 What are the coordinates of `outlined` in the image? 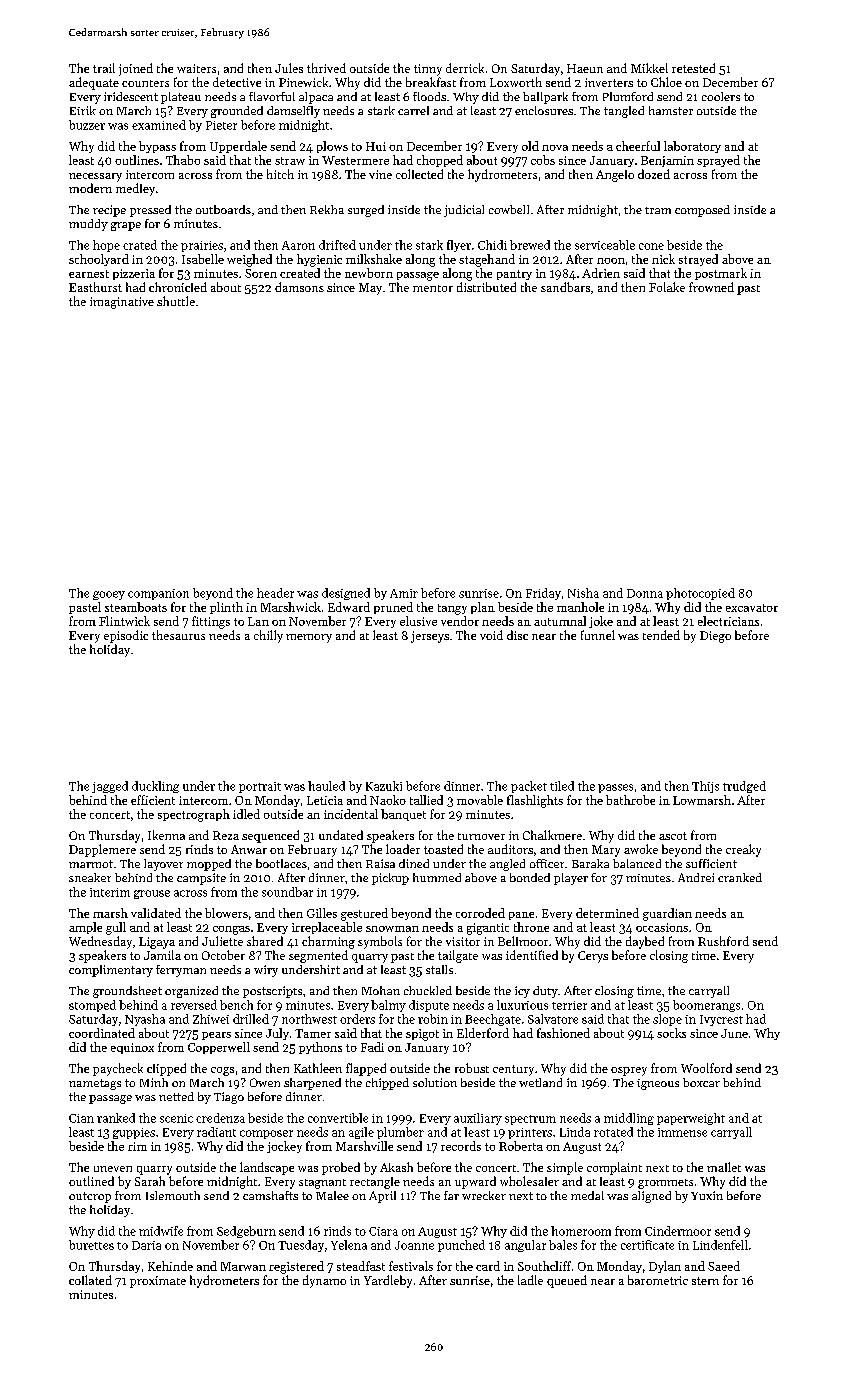 It's located at (91, 1181).
